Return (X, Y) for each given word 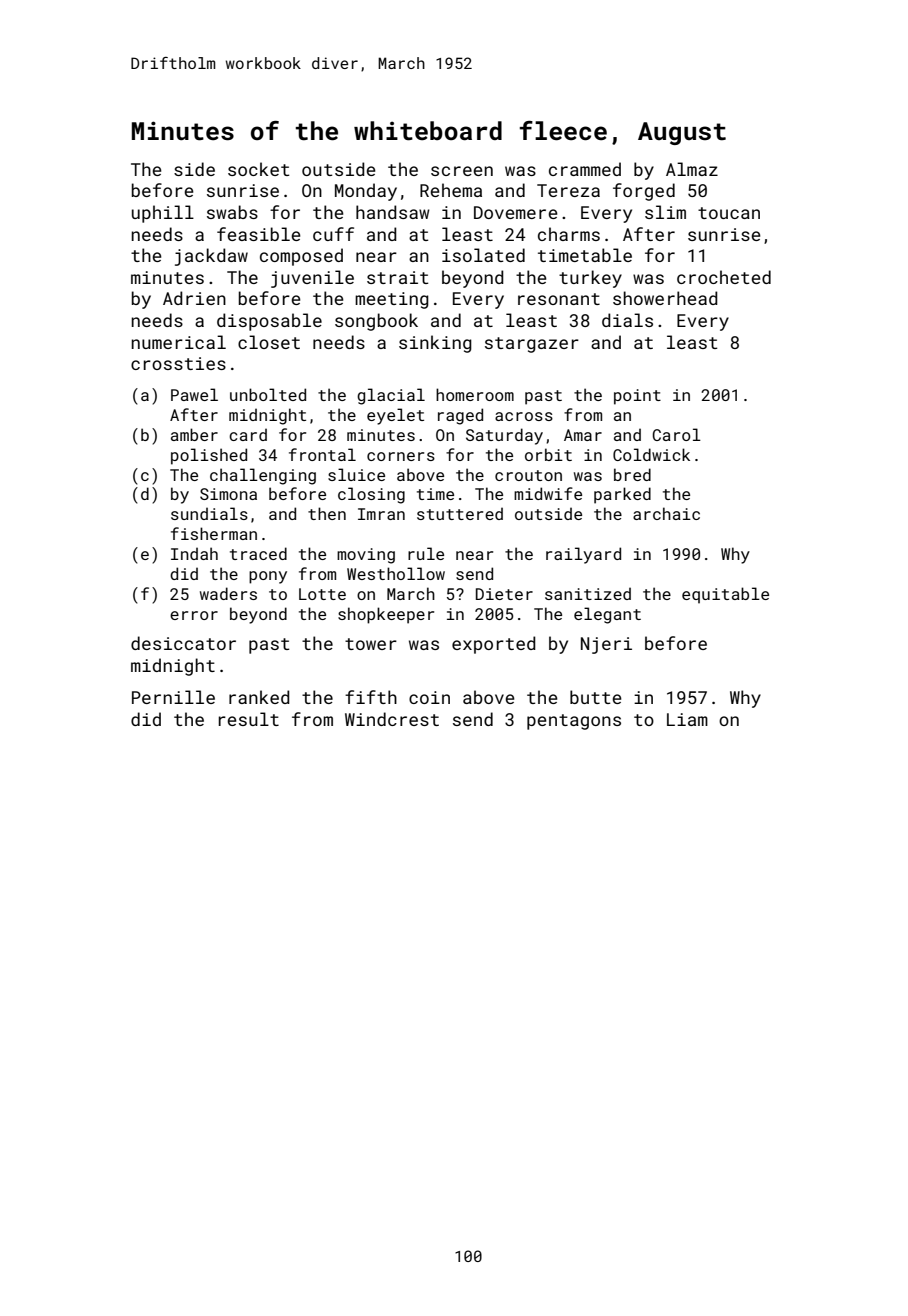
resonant (559, 299)
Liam (687, 719)
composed (301, 257)
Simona (228, 494)
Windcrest (392, 719)
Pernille (173, 697)
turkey (590, 279)
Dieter (504, 594)
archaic (666, 513)
